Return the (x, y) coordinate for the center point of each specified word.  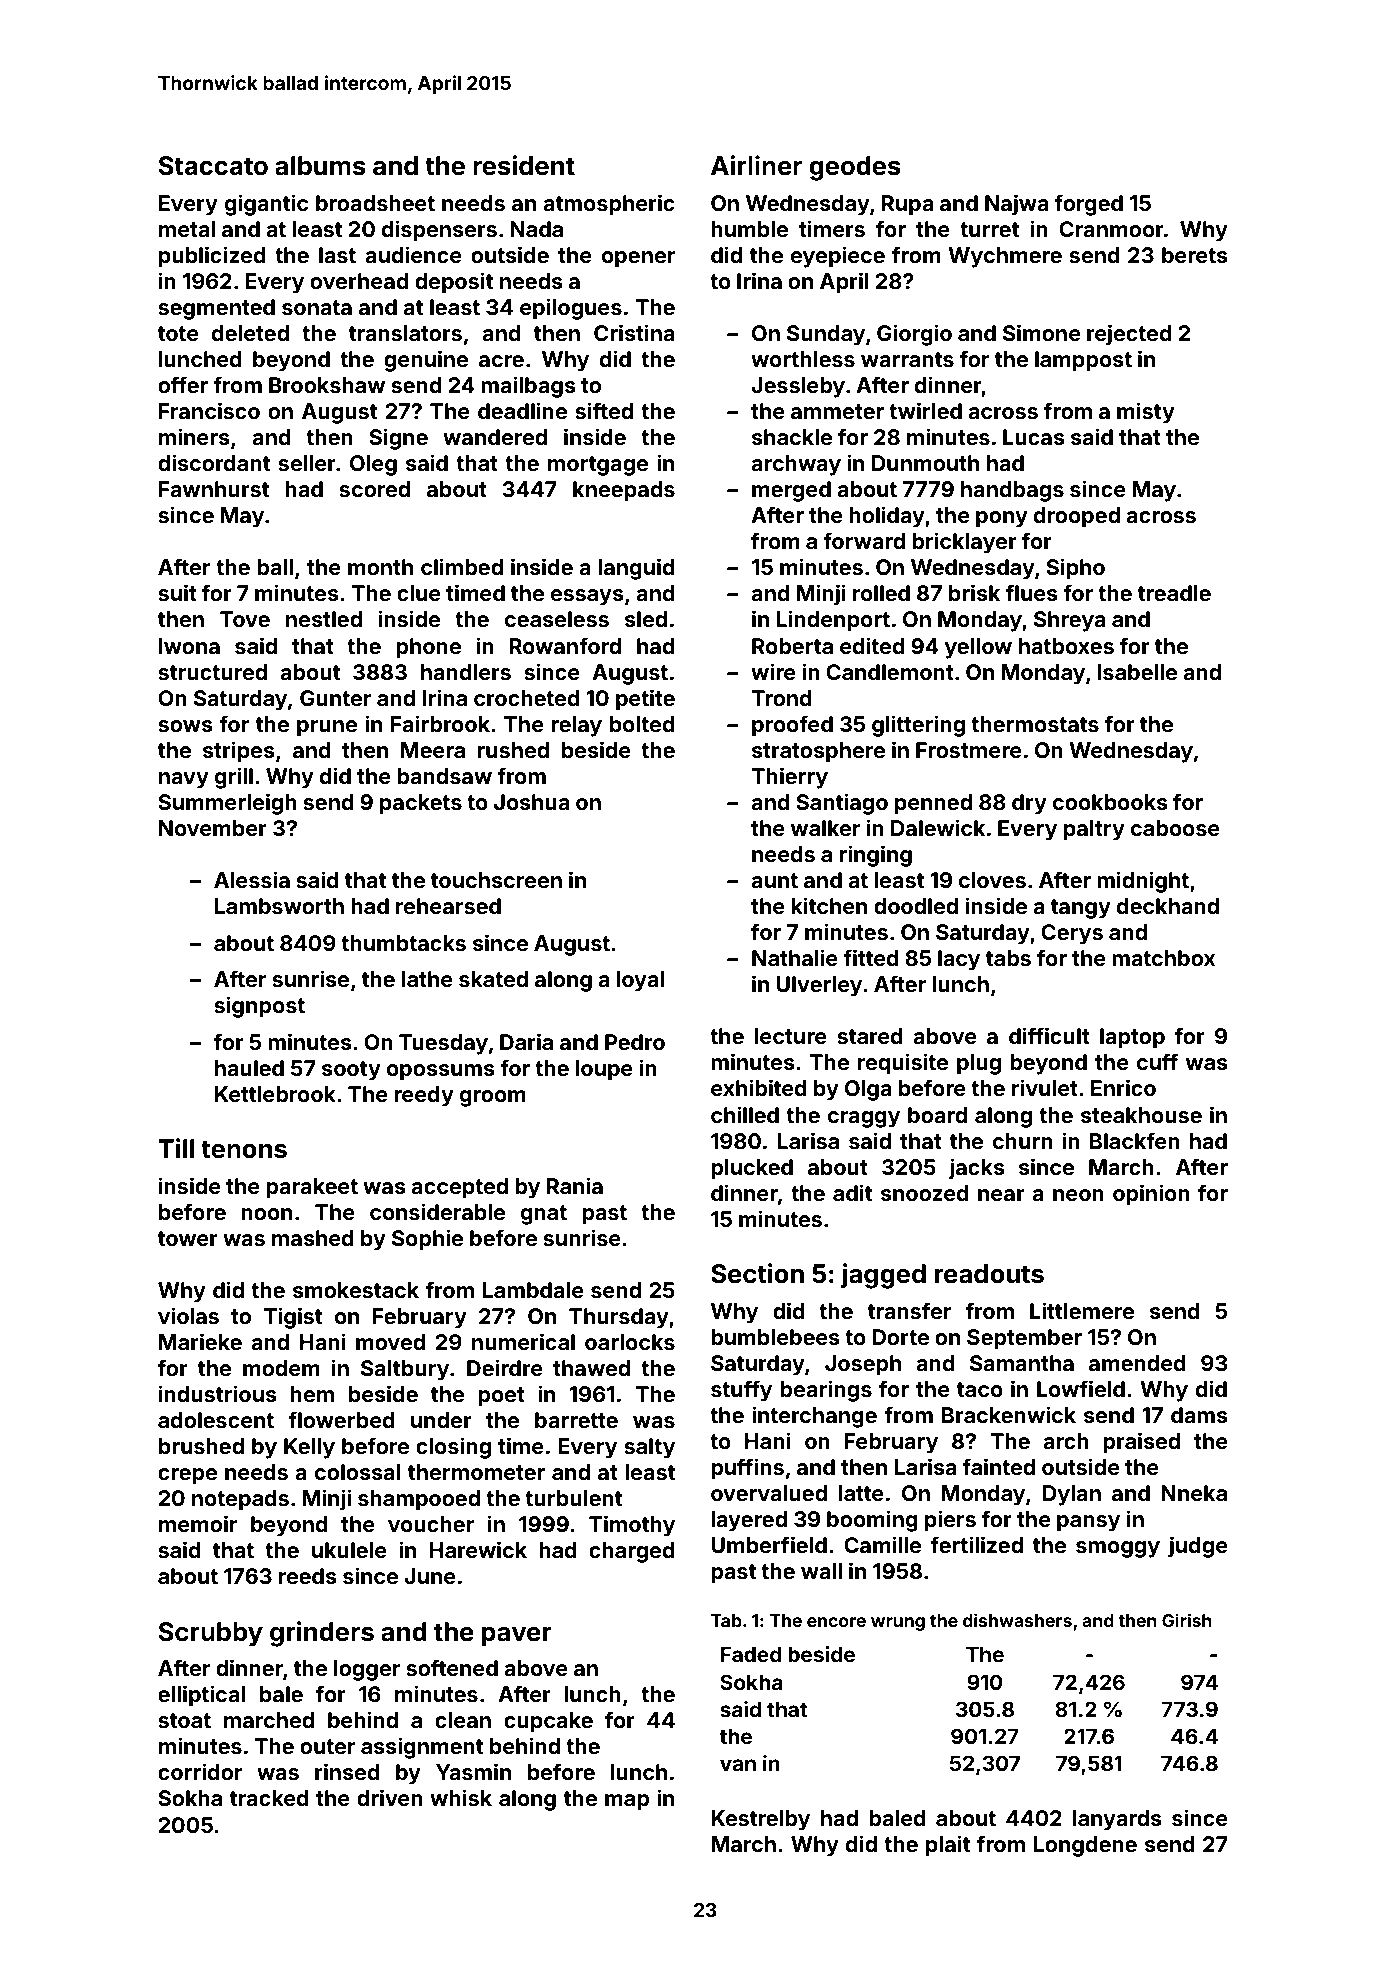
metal (187, 229)
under (441, 1420)
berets (1195, 255)
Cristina (634, 332)
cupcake (548, 1722)
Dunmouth (925, 463)
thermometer (476, 1472)
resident (524, 165)
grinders (322, 1634)
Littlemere (1082, 1310)
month (380, 567)
